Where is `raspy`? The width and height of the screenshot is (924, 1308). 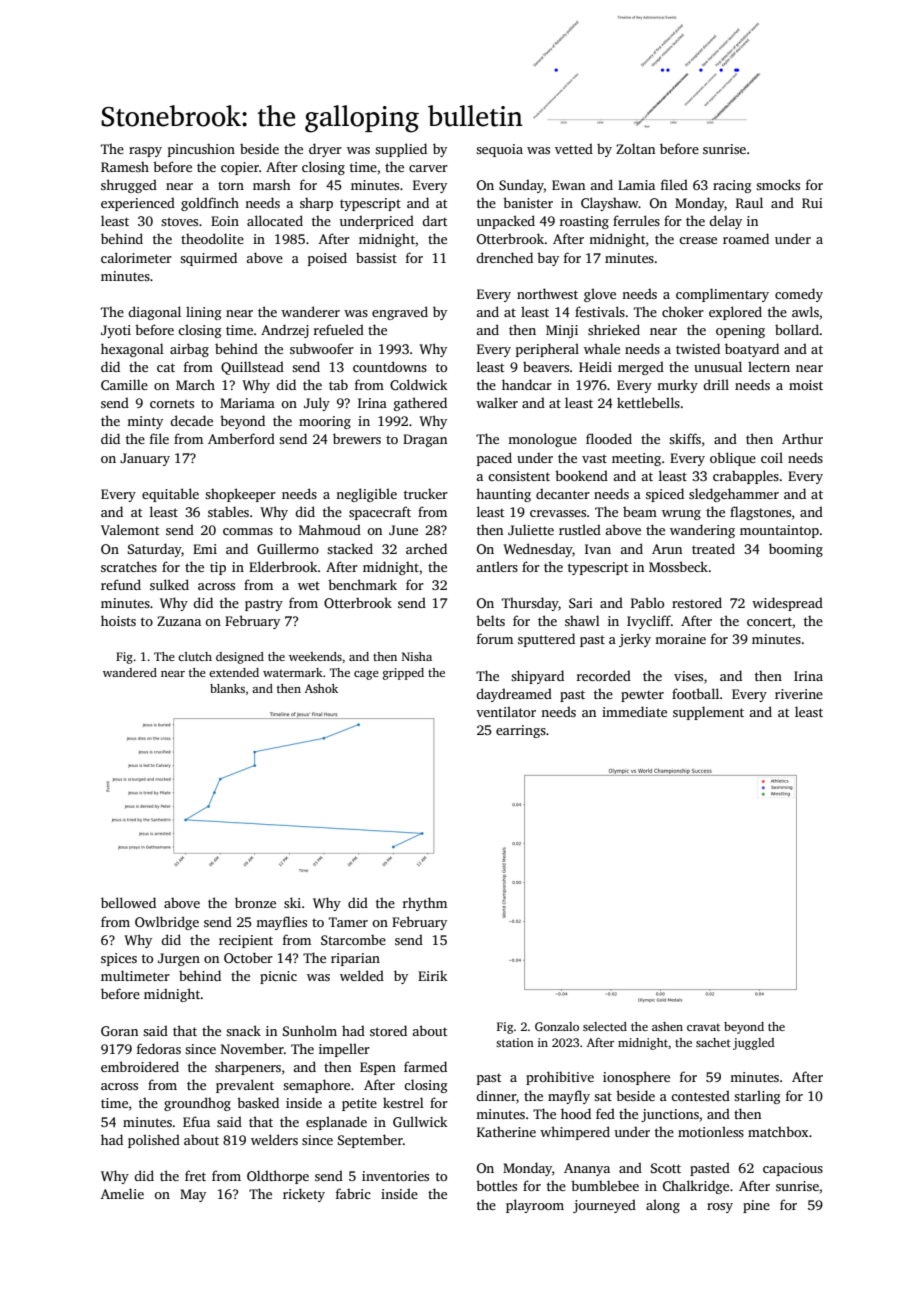
raspy is located at coordinates (145, 152).
